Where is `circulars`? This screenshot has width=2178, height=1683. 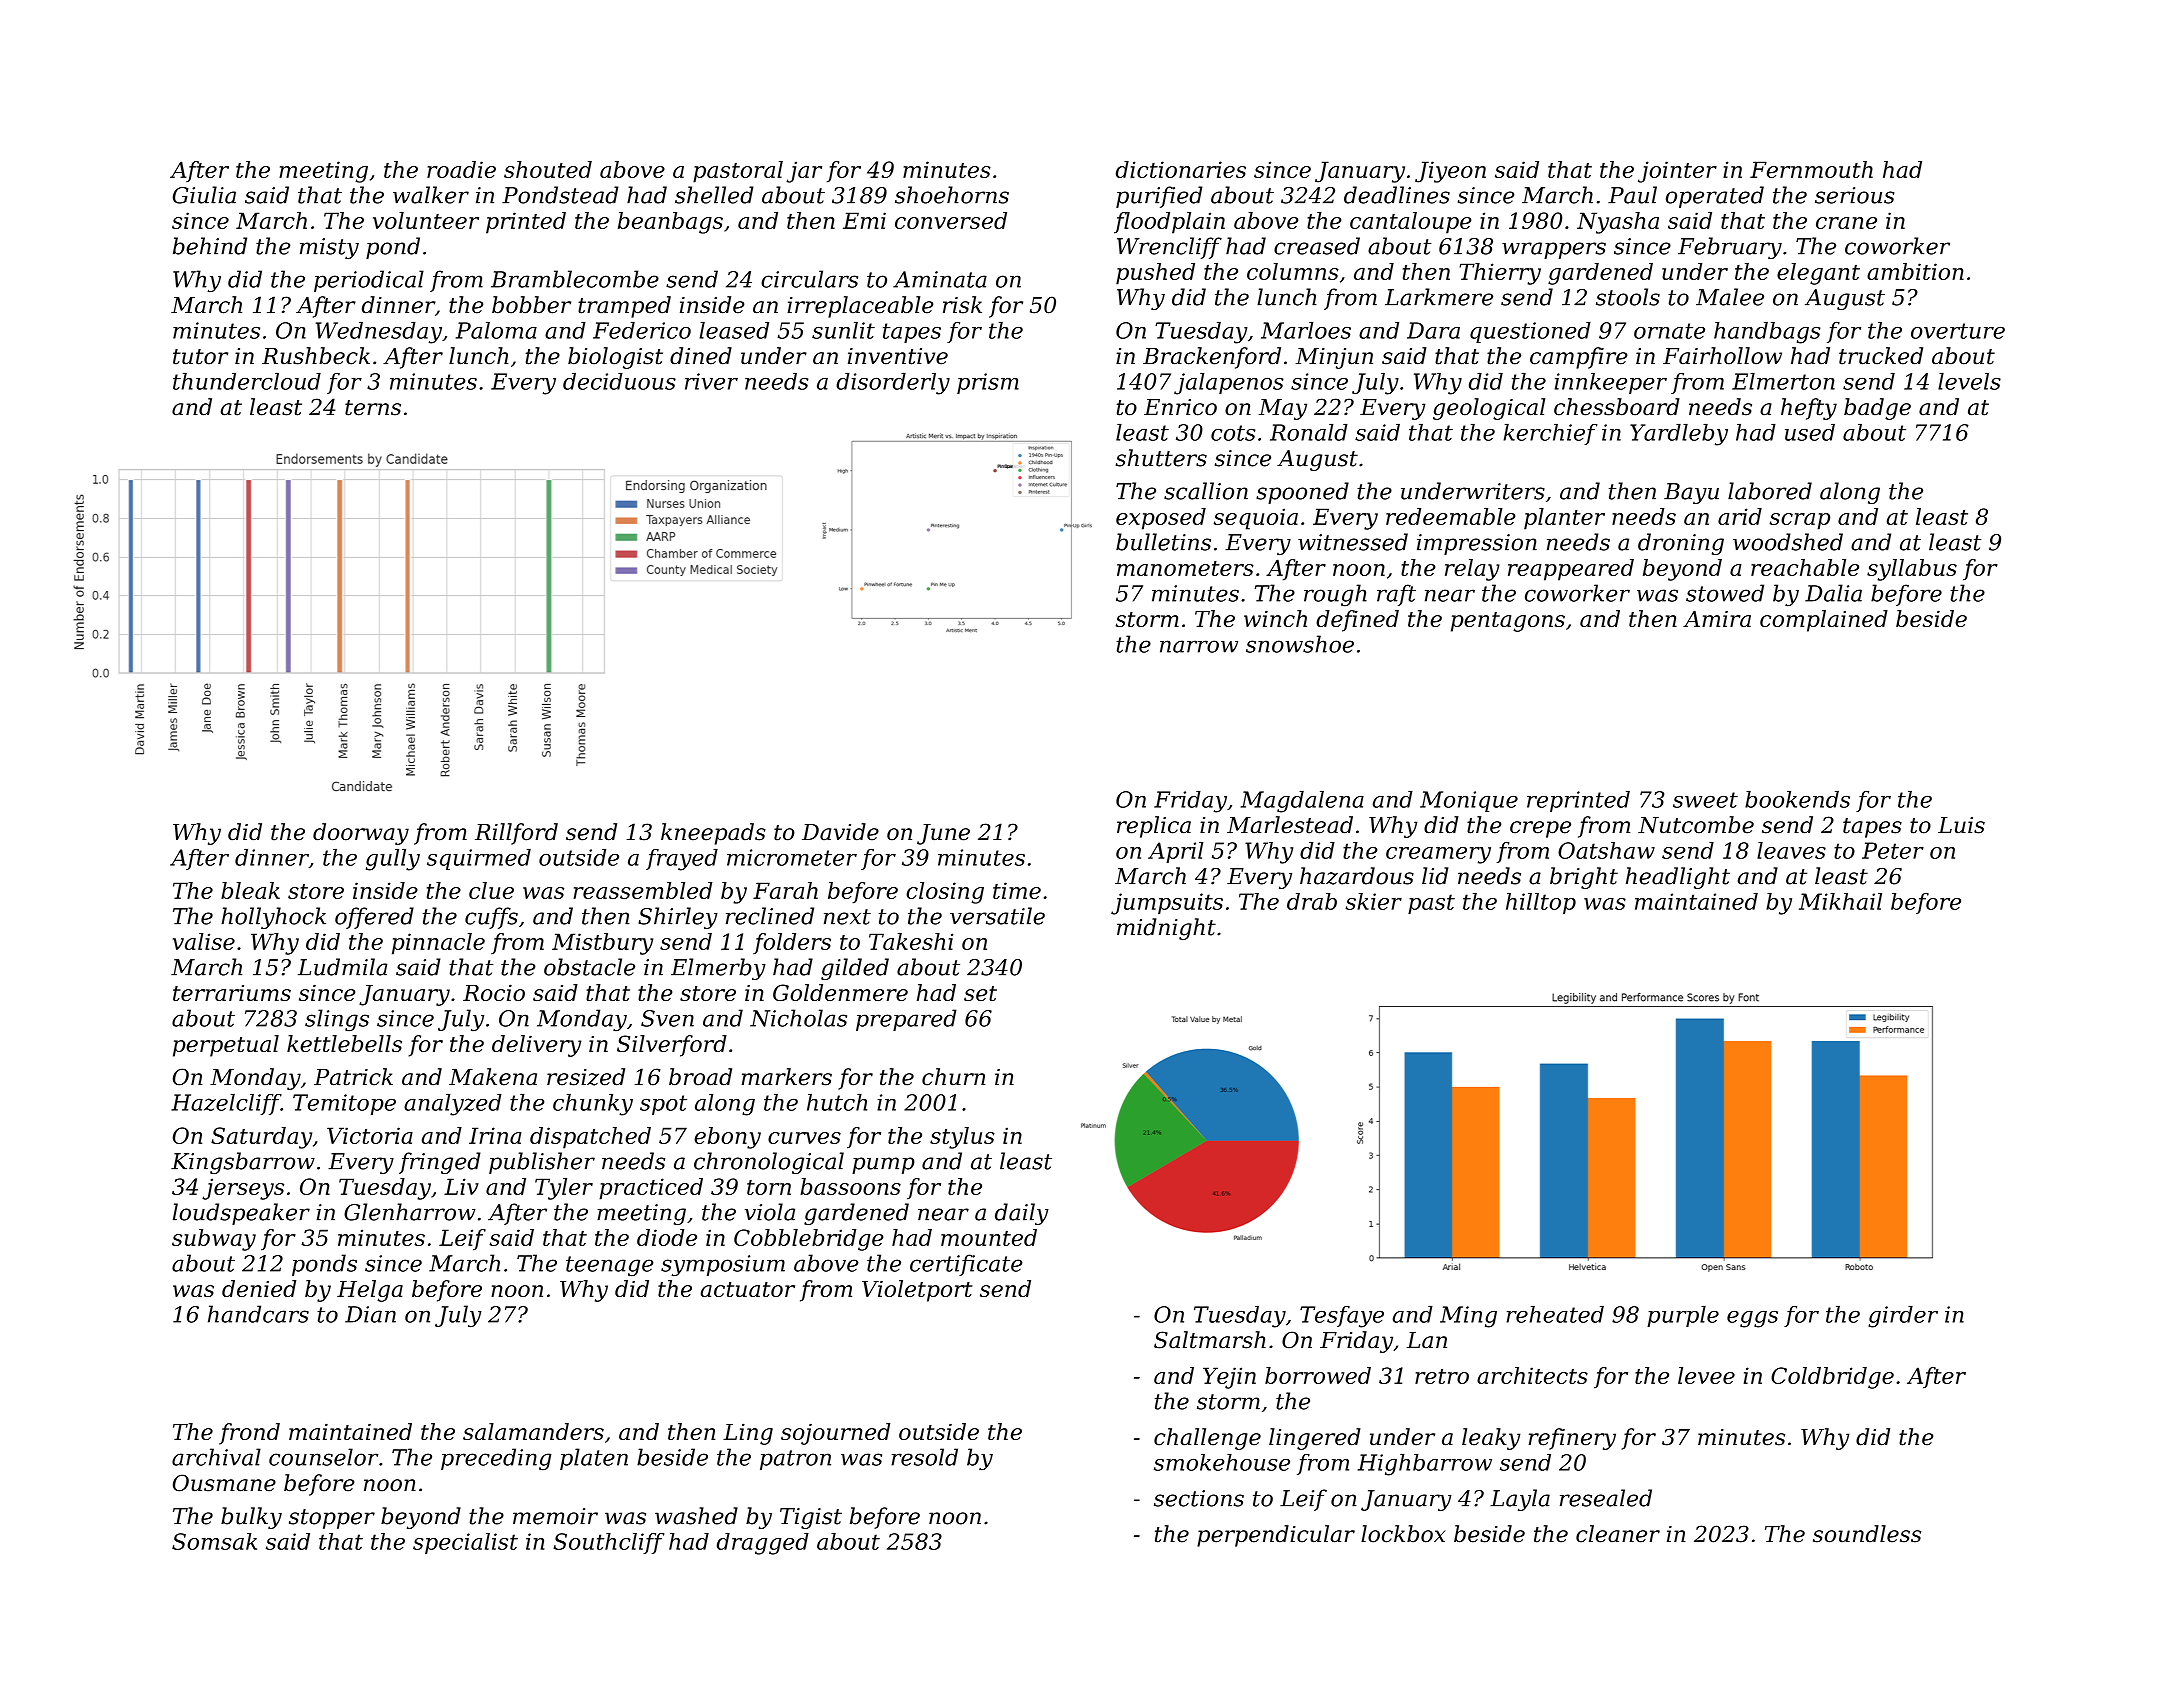 circulars is located at coordinates (809, 279).
